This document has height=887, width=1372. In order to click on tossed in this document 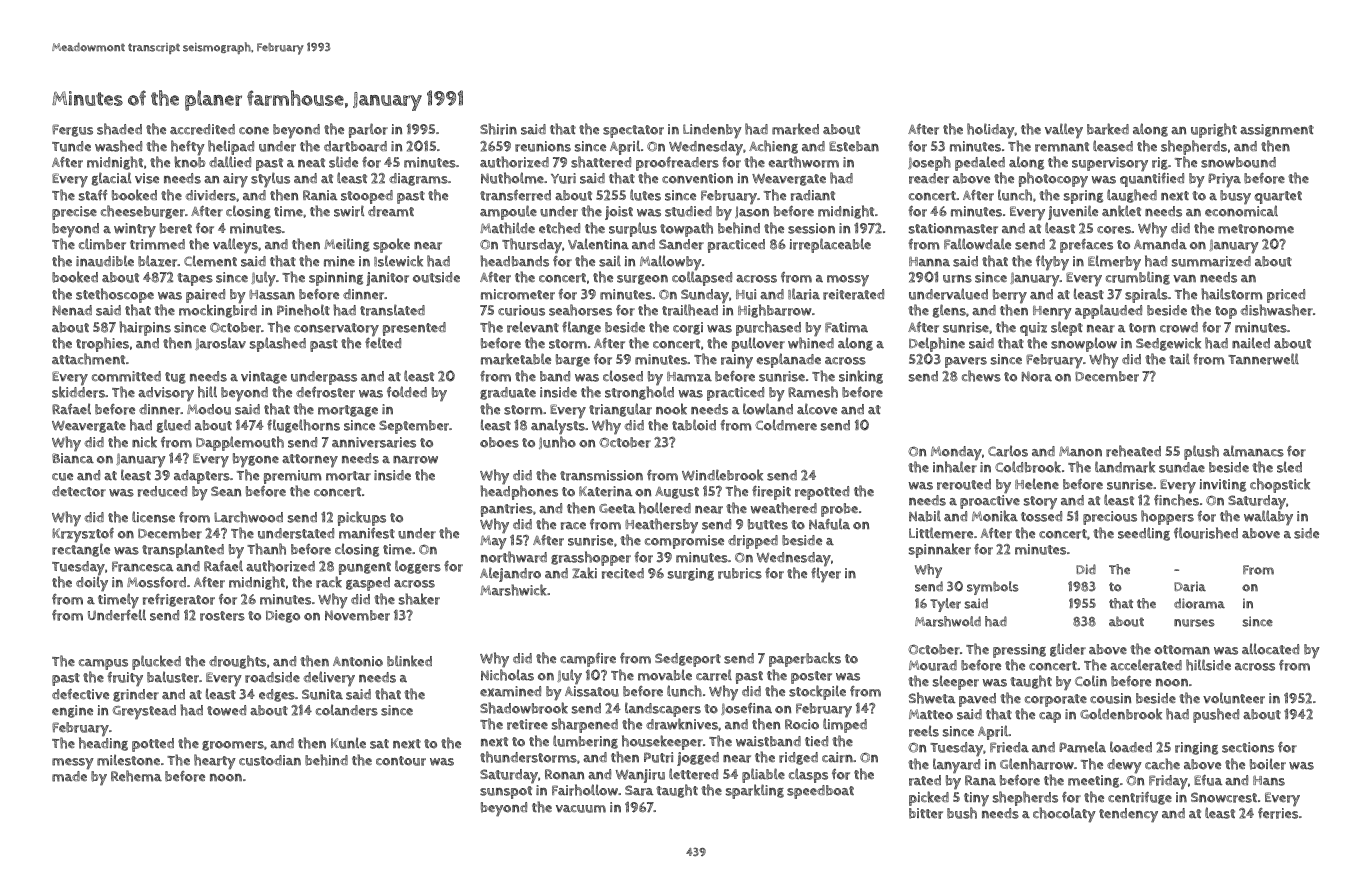, I will do `click(1041, 516)`.
